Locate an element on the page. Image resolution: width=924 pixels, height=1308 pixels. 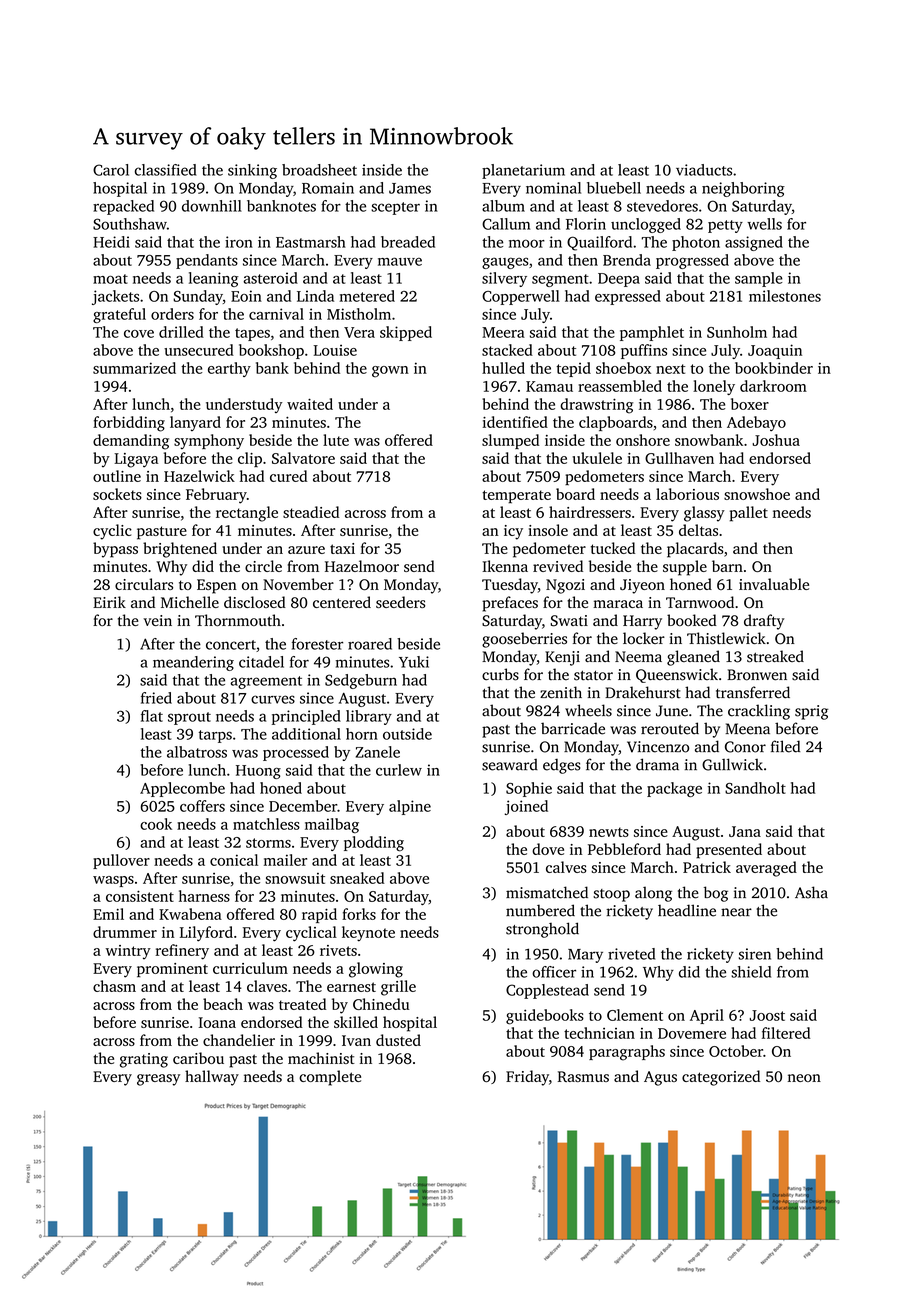
greasy is located at coordinates (158, 1080).
